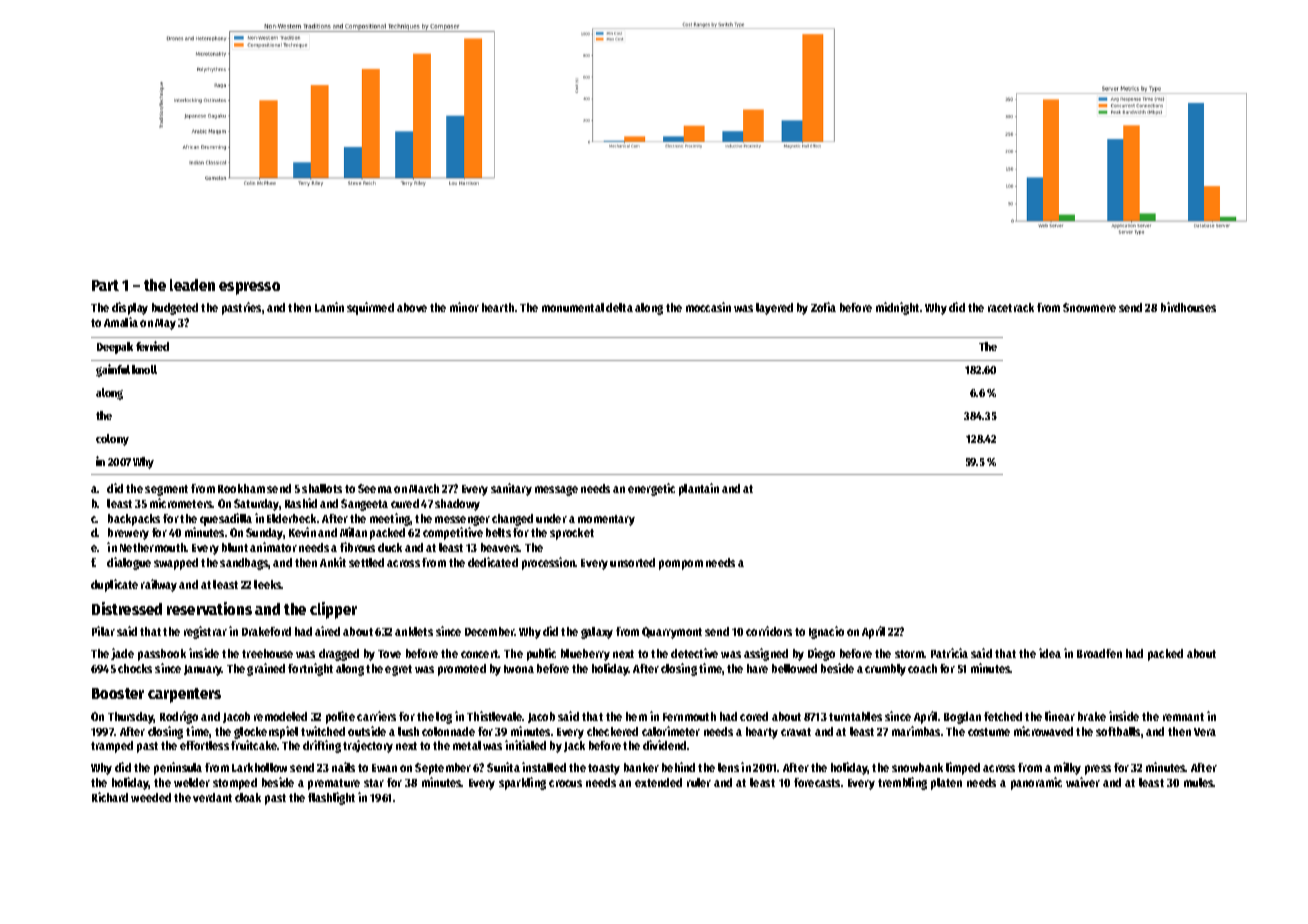 Image resolution: width=1308 pixels, height=924 pixels. I want to click on Lamin, so click(329, 307).
